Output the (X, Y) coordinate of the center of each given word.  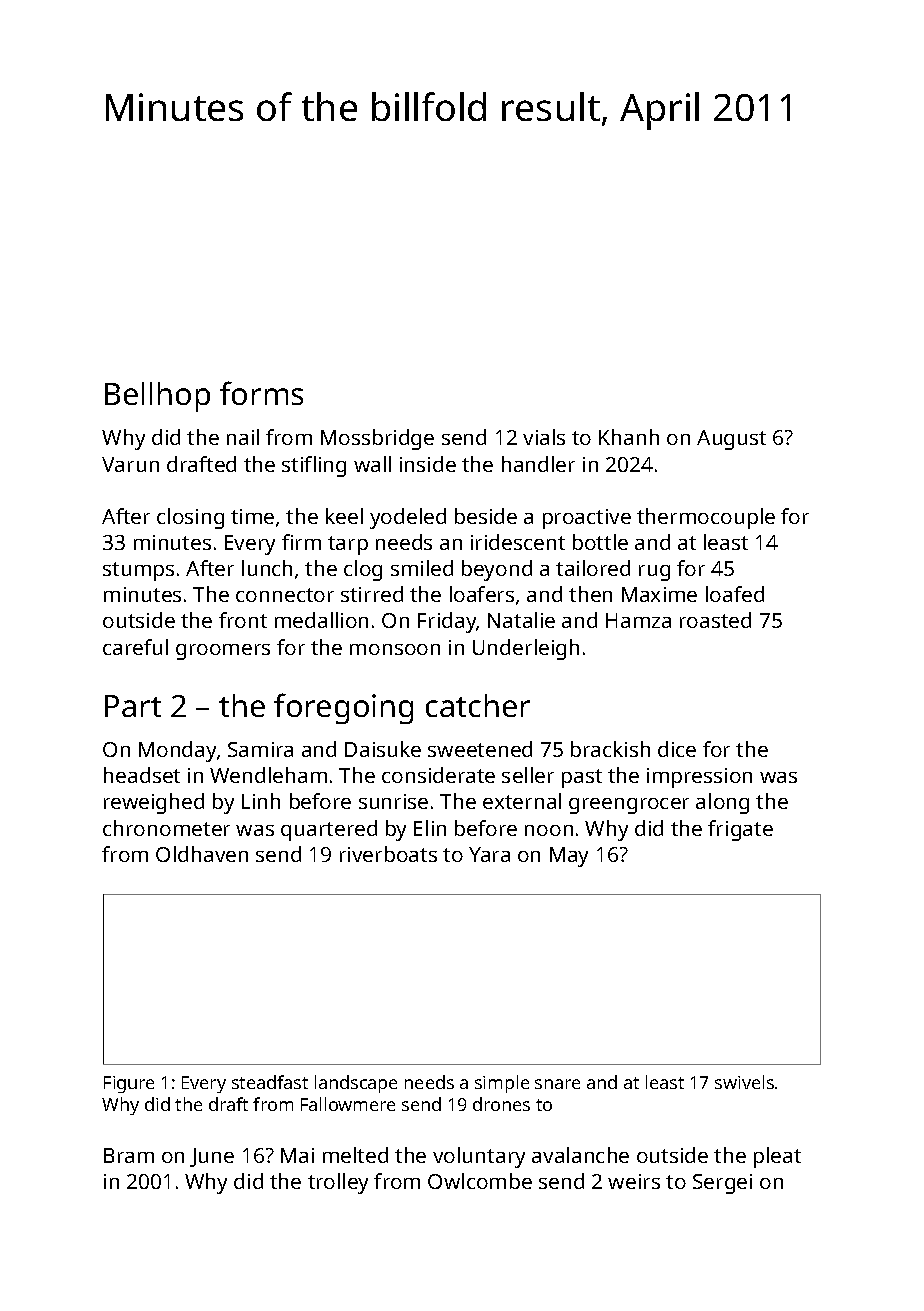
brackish (610, 749)
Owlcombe (480, 1181)
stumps (138, 571)
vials (544, 437)
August (731, 440)
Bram (129, 1155)
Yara (489, 854)
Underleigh (526, 649)
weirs (634, 1181)
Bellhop (157, 397)
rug (654, 573)
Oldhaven (202, 854)
